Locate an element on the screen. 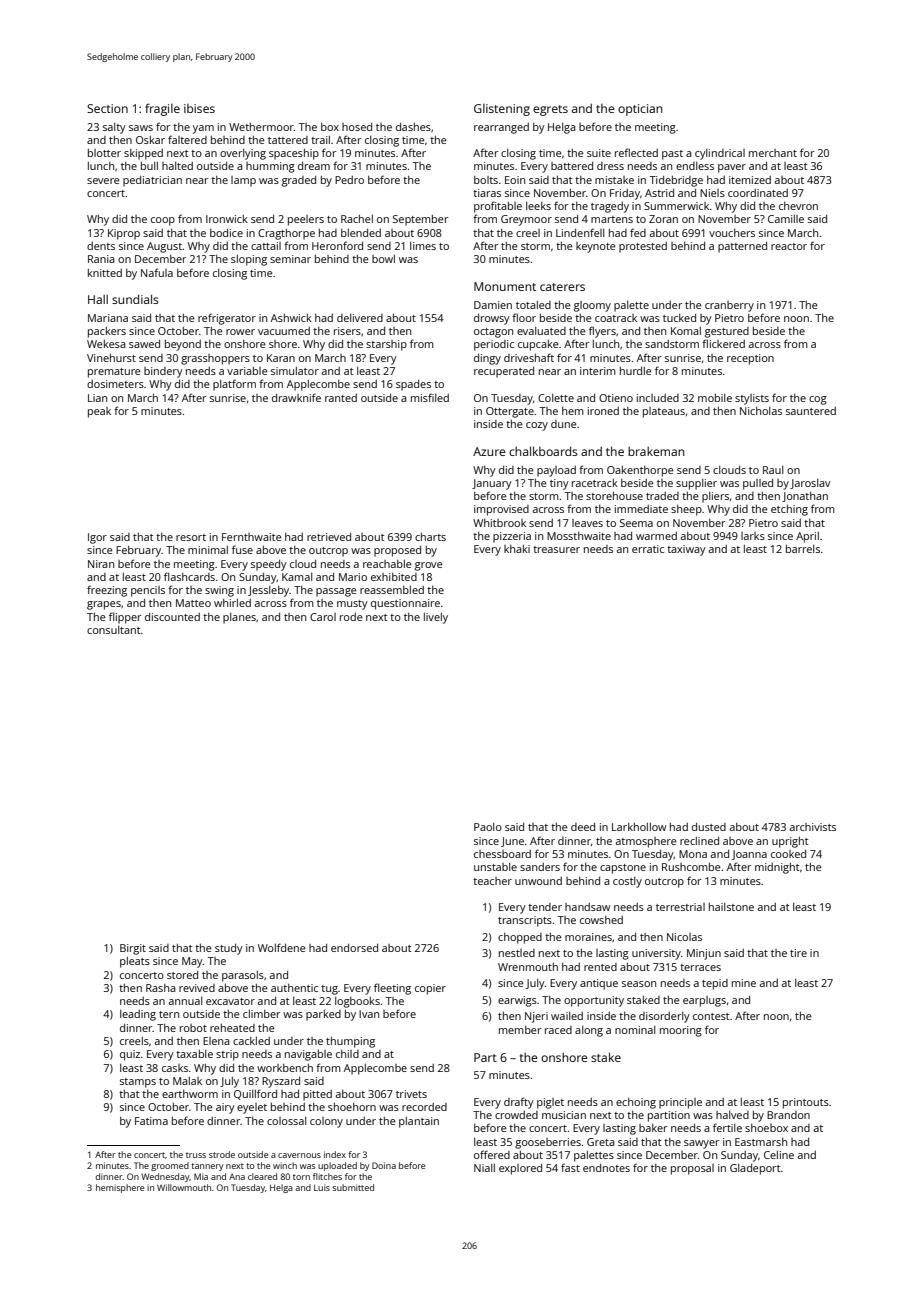  charts is located at coordinates (430, 537).
